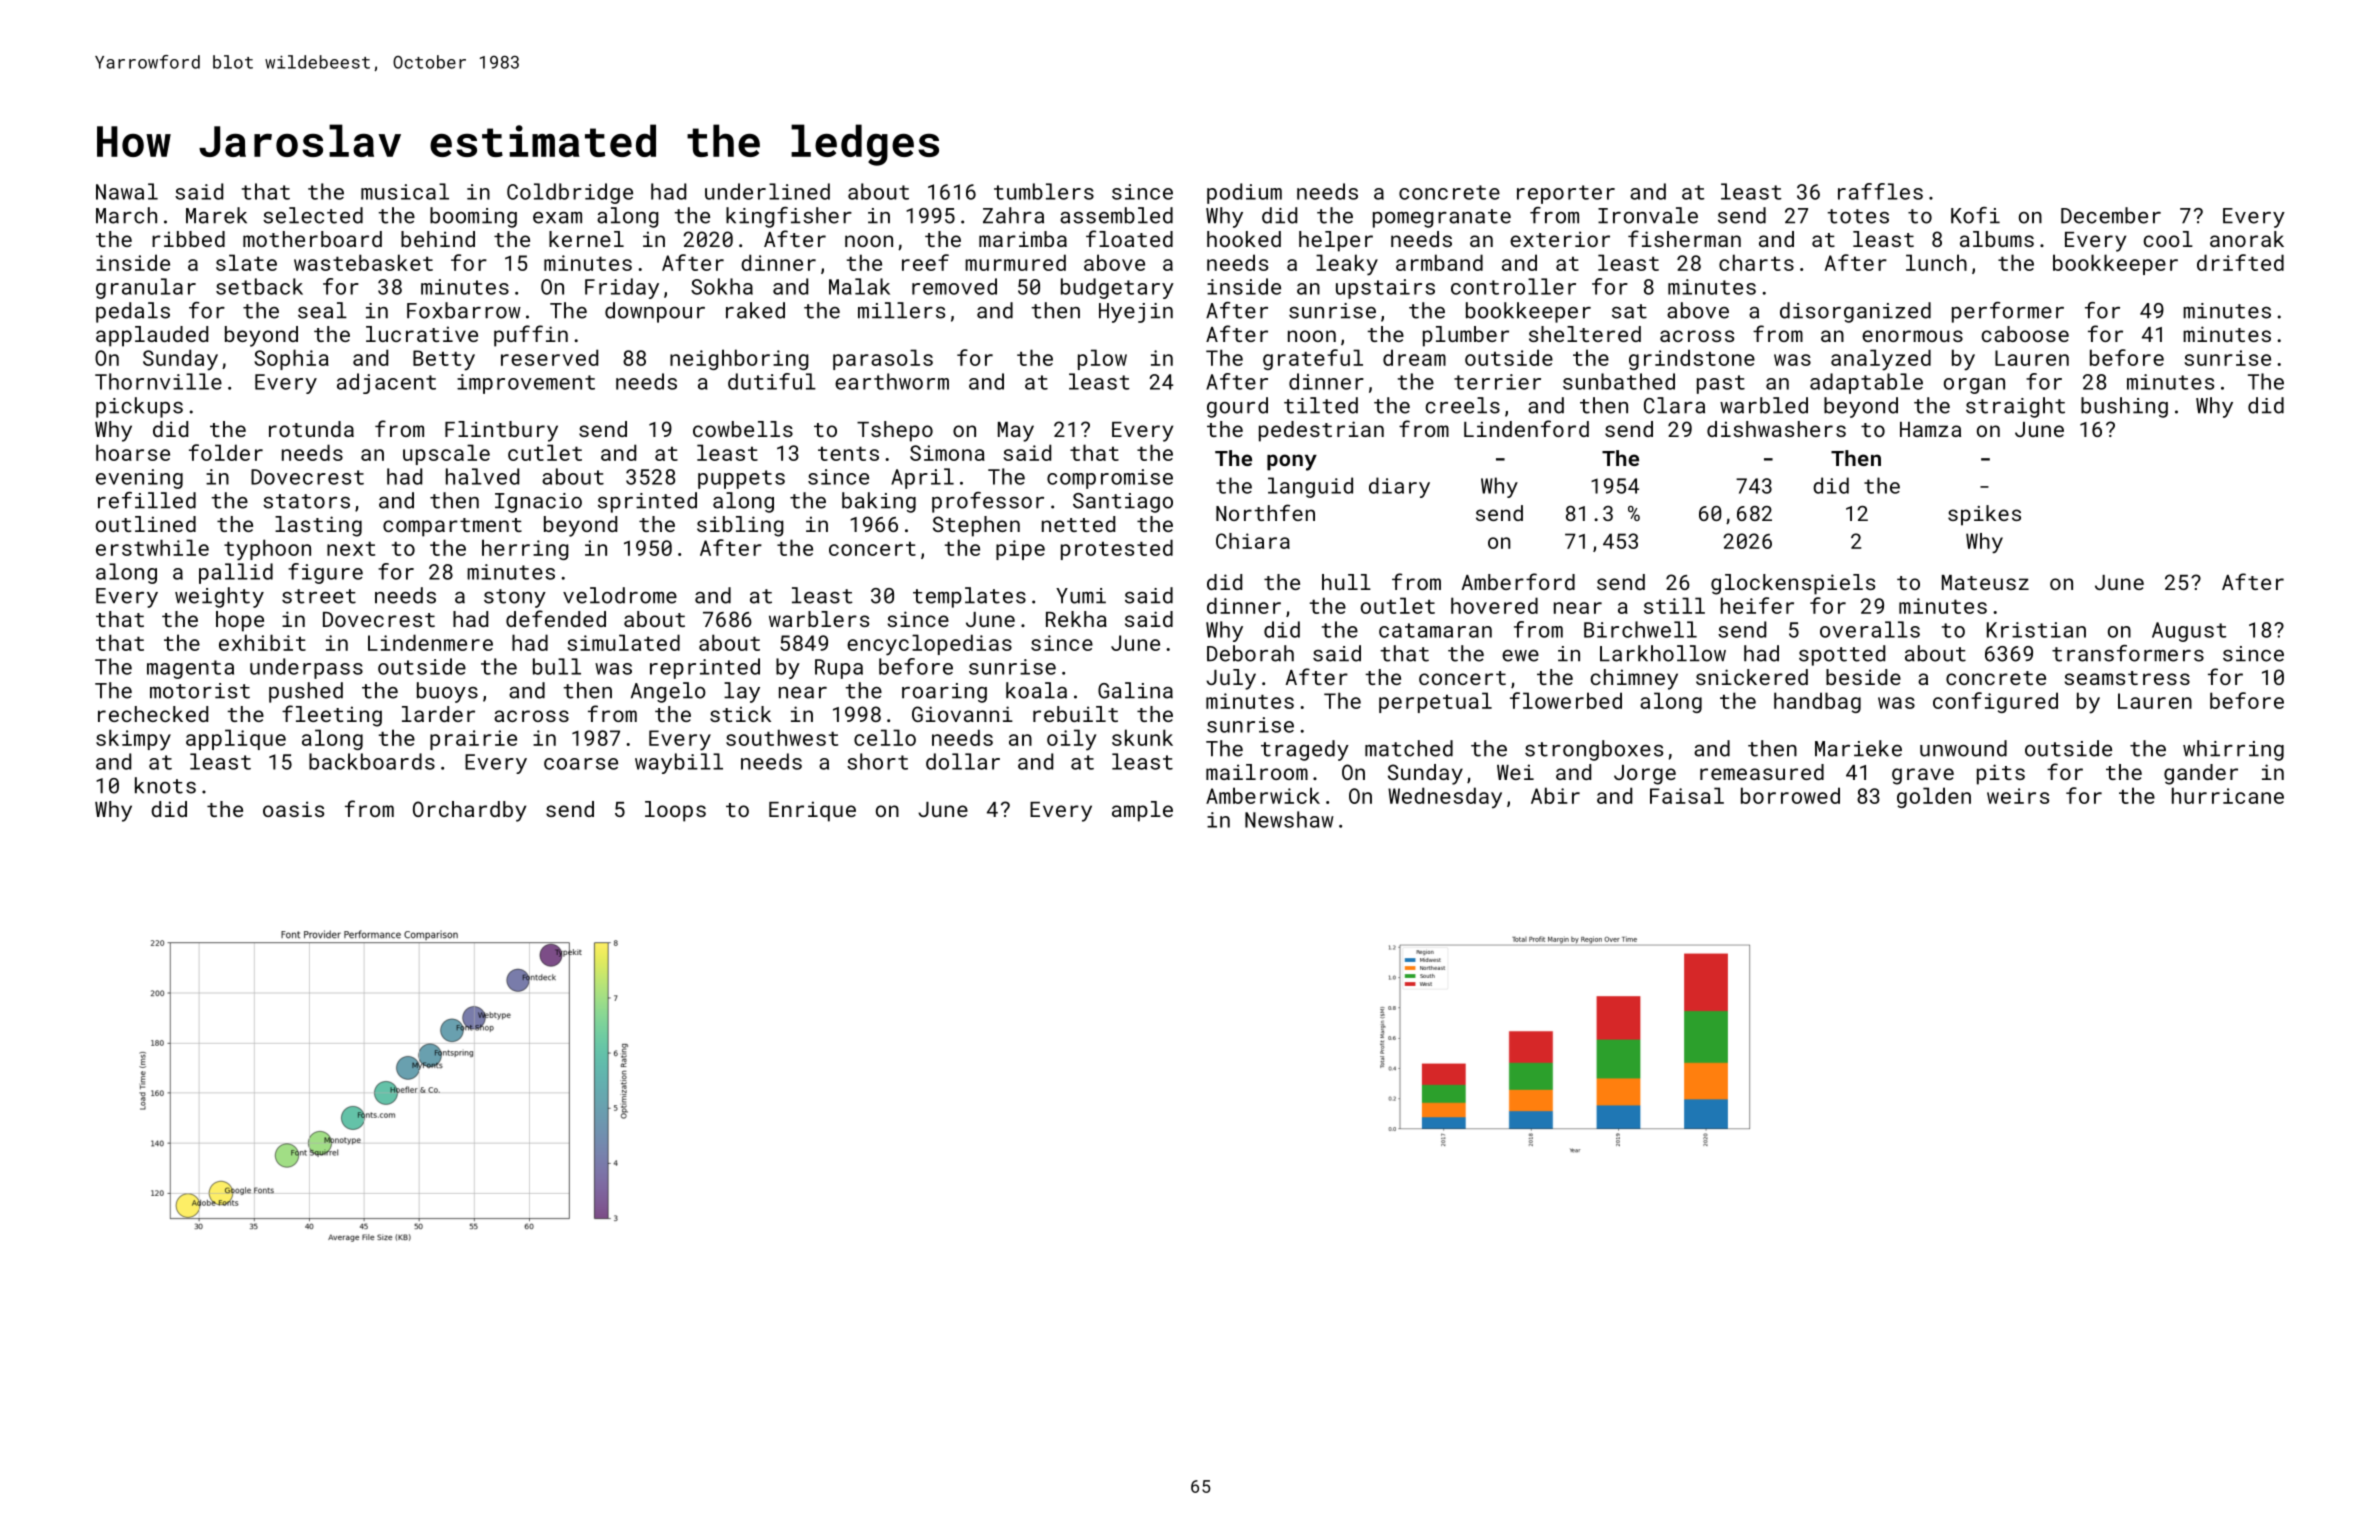  What do you see at coordinates (1289, 819) in the screenshot?
I see `Newshaw` at bounding box center [1289, 819].
